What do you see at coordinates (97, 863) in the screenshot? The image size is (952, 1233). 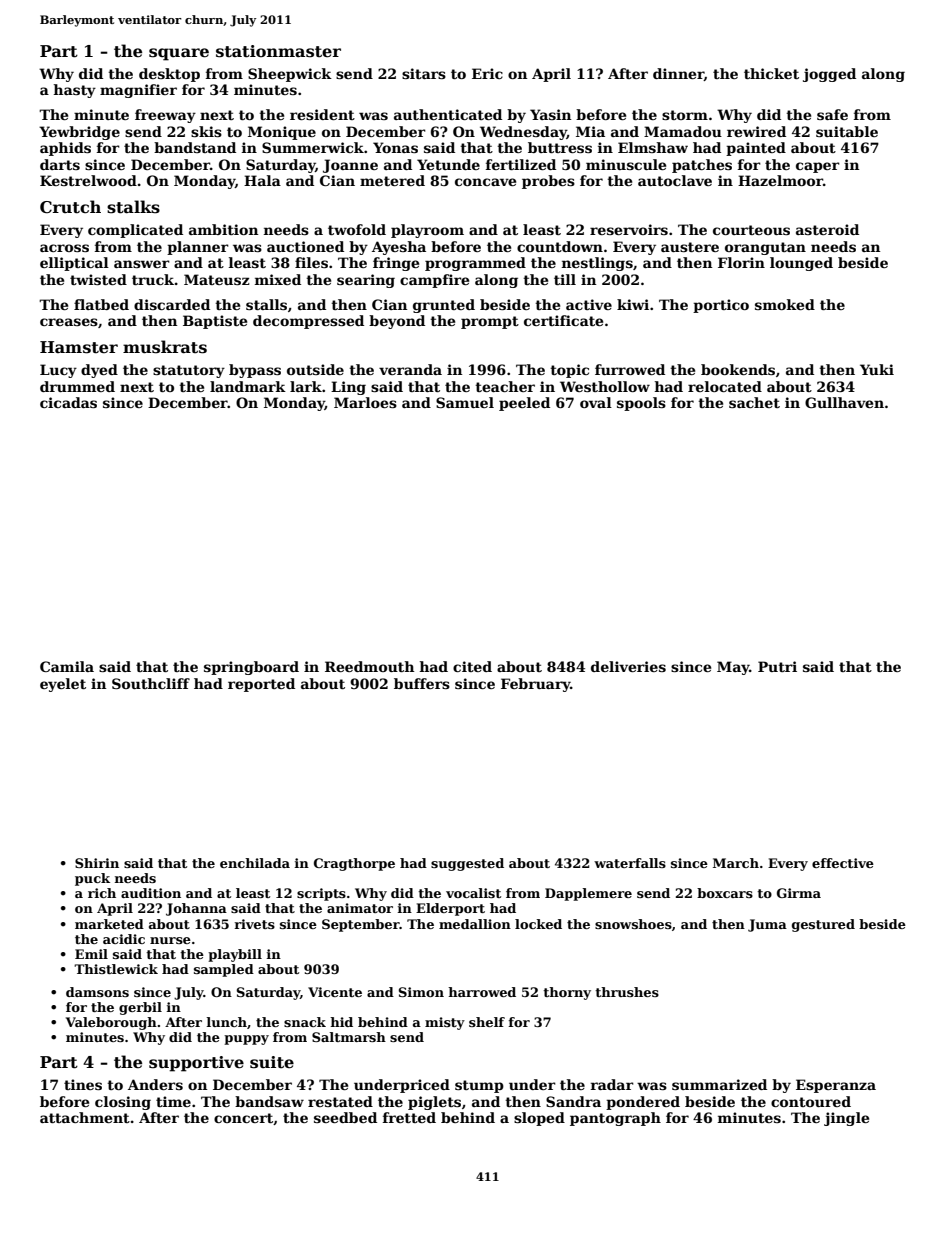 I see `Shirin` at bounding box center [97, 863].
